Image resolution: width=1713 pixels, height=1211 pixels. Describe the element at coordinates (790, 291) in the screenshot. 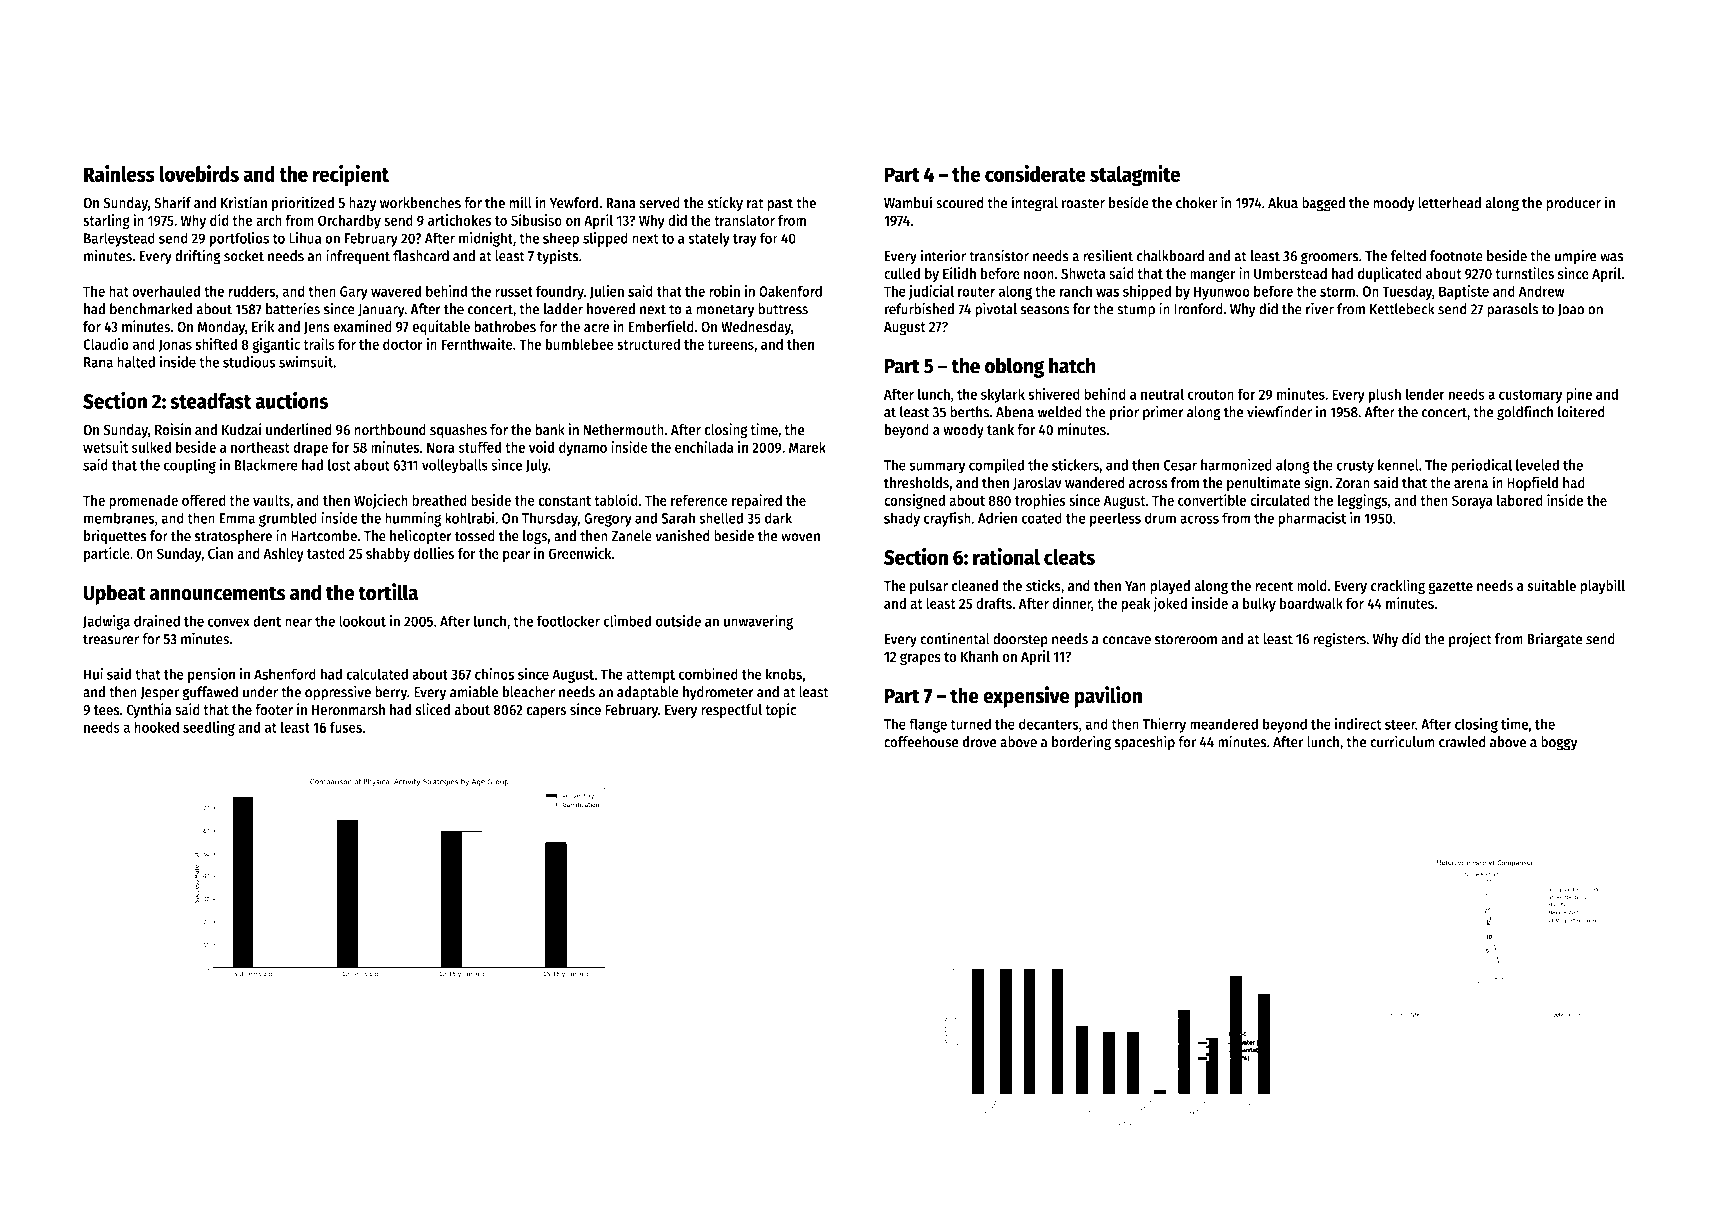

I see `Oakenford` at that location.
